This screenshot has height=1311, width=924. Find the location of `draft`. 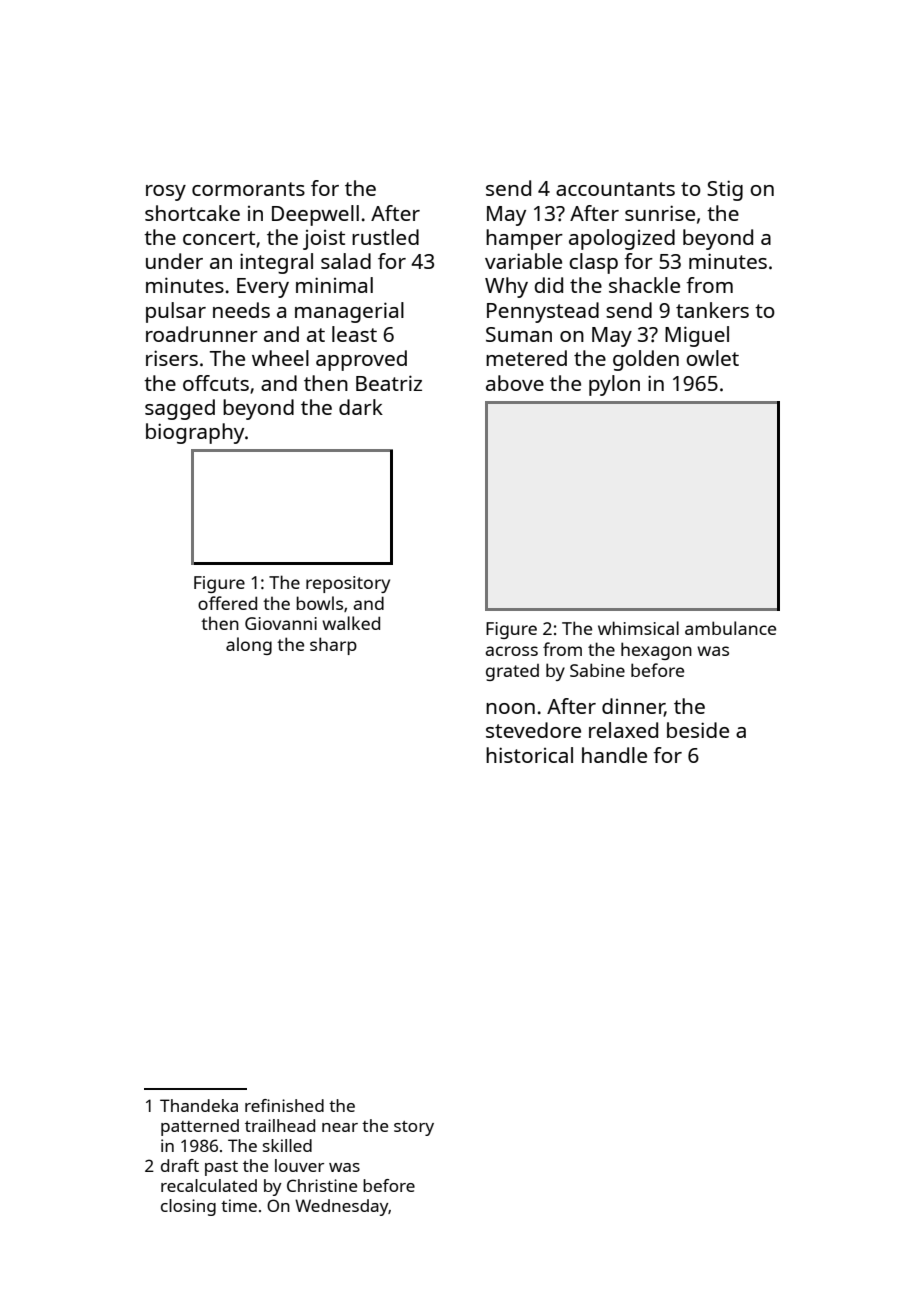

draft is located at coordinates (180, 1165).
